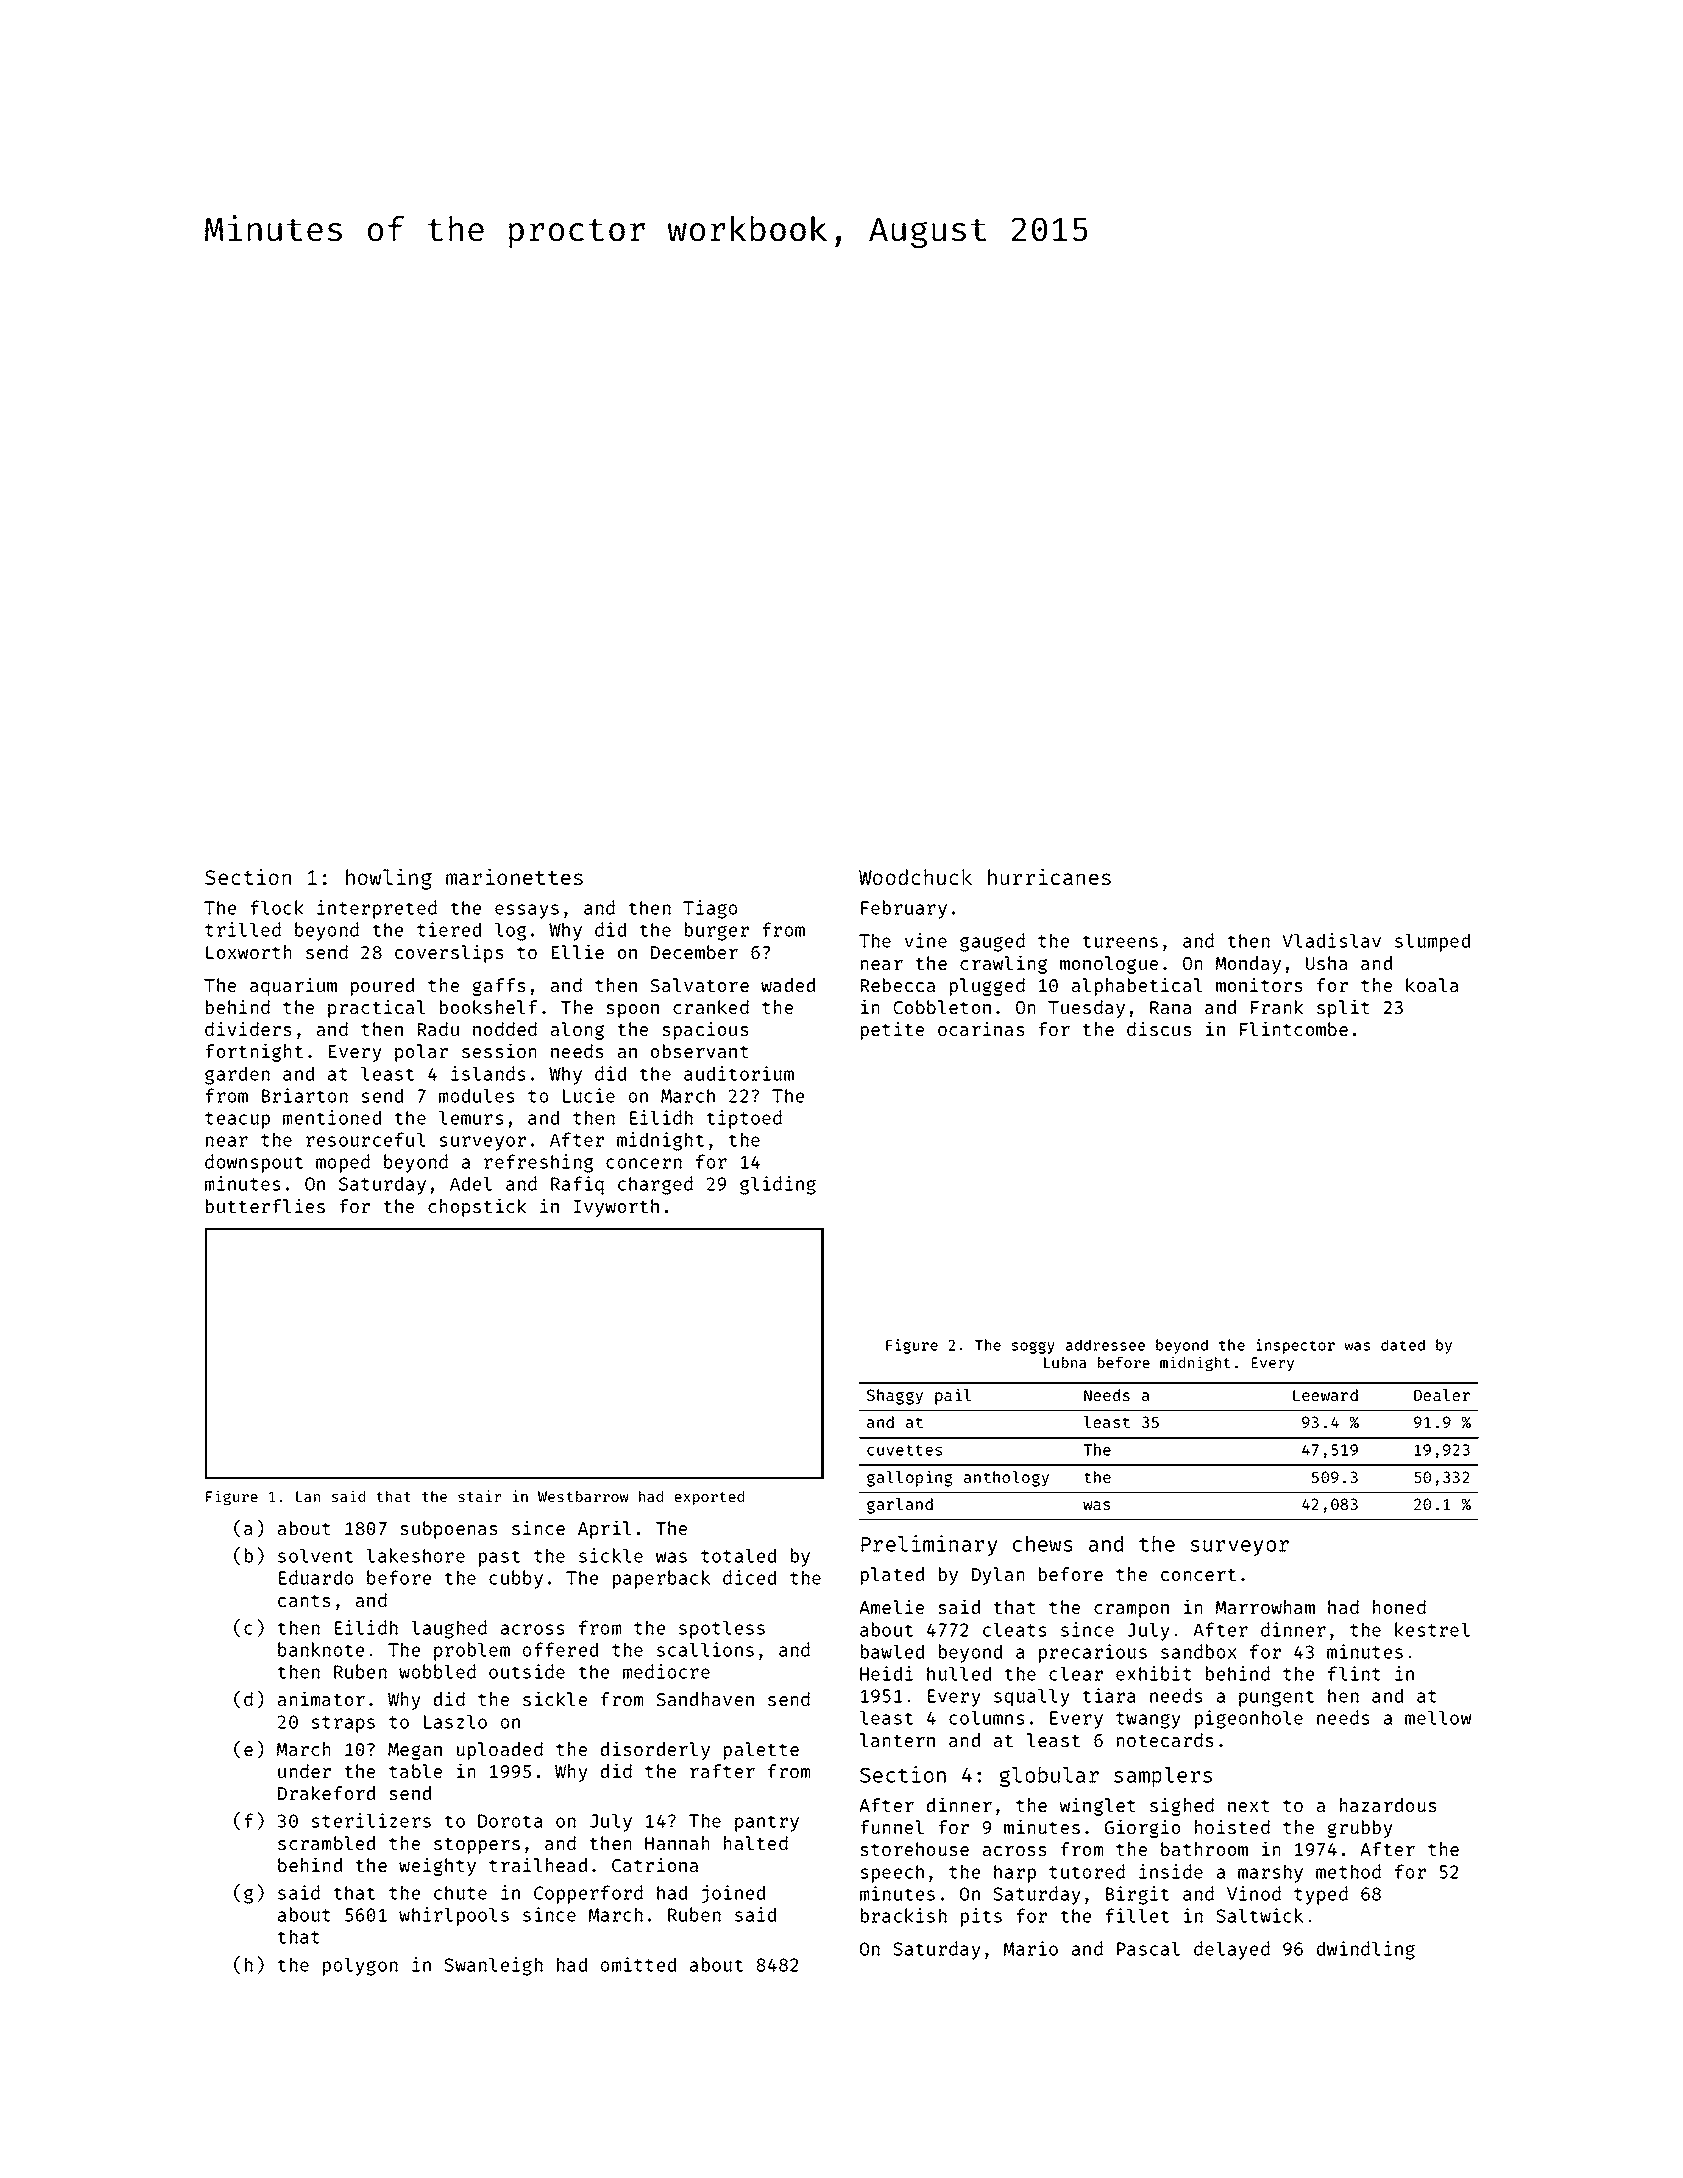 This page has height=2178, width=1683. I want to click on hazardous, so click(1388, 1805).
